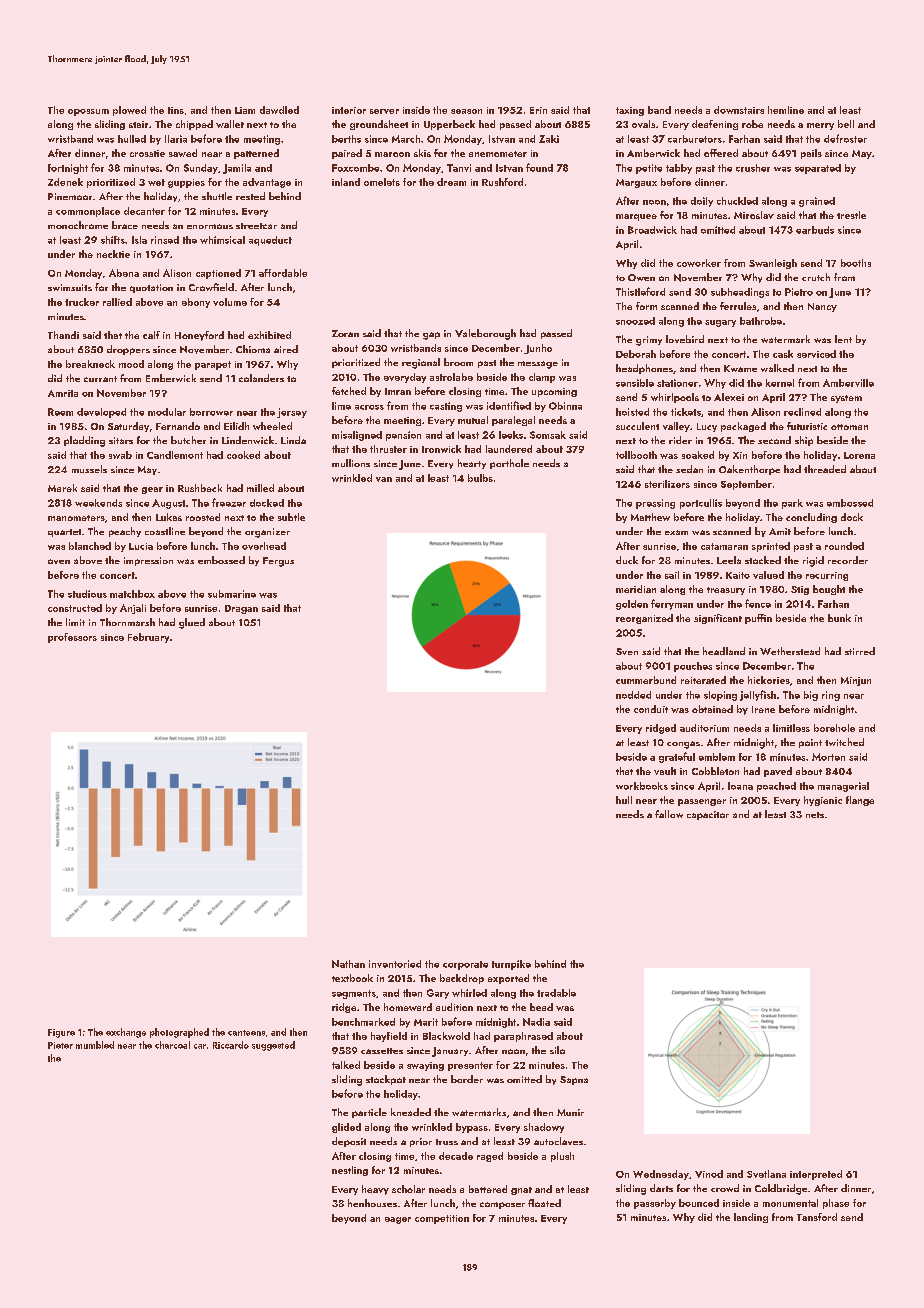 The height and width of the page is (1308, 924). What do you see at coordinates (372, 1203) in the page?
I see `henhouses` at bounding box center [372, 1203].
